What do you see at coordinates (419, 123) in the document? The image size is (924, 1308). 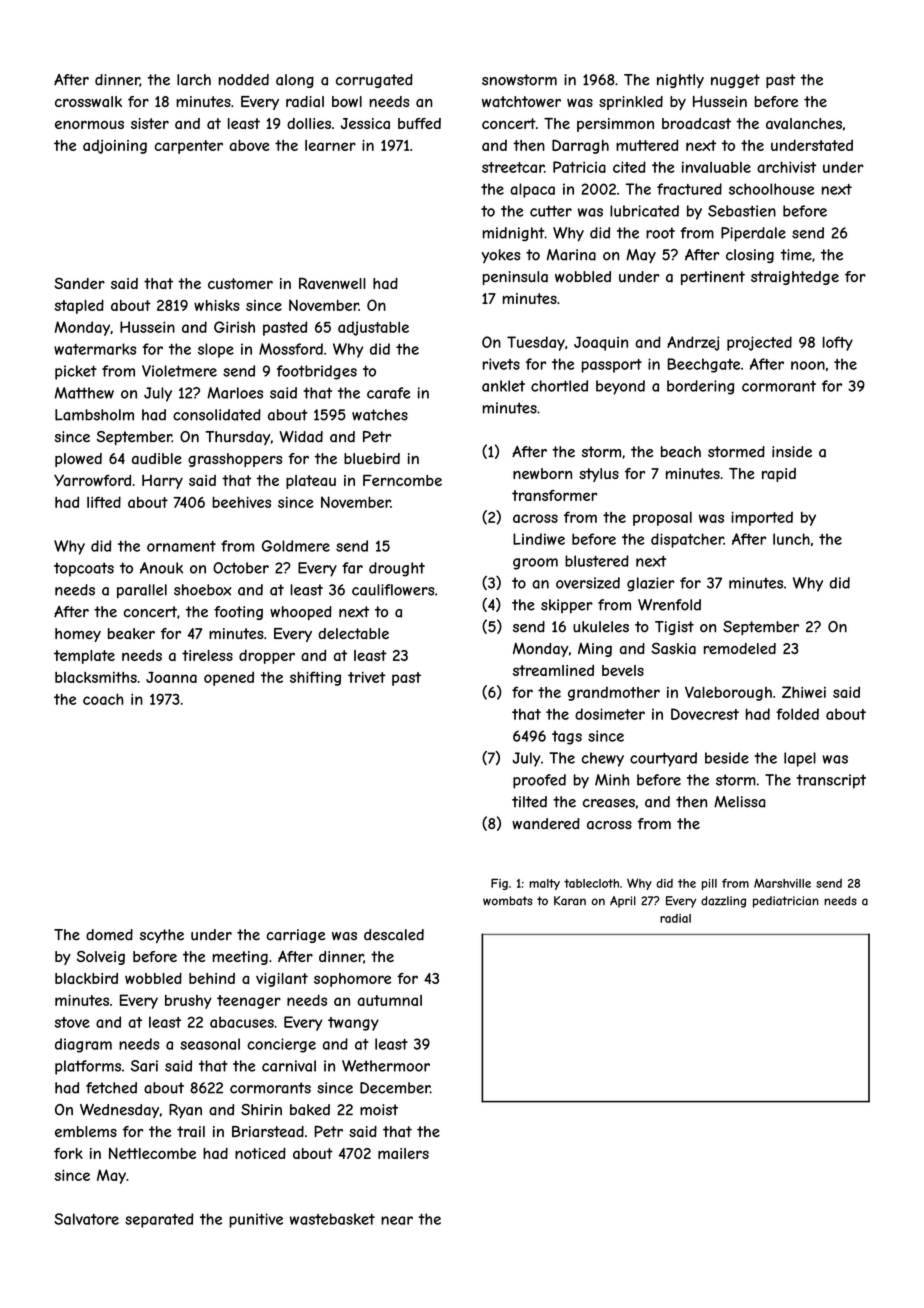 I see `buffed` at bounding box center [419, 123].
